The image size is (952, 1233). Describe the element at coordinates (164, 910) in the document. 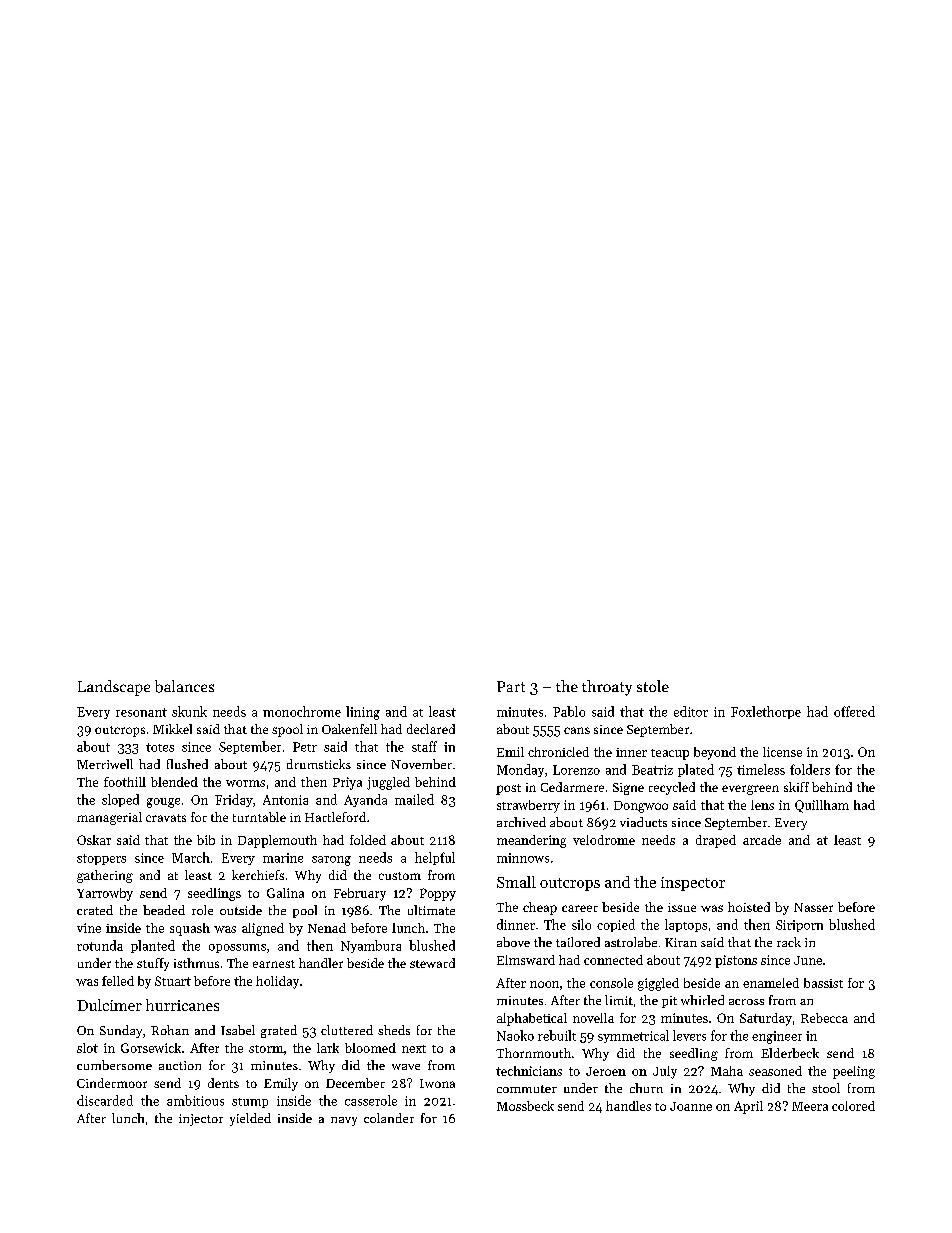

I see `beaded` at that location.
